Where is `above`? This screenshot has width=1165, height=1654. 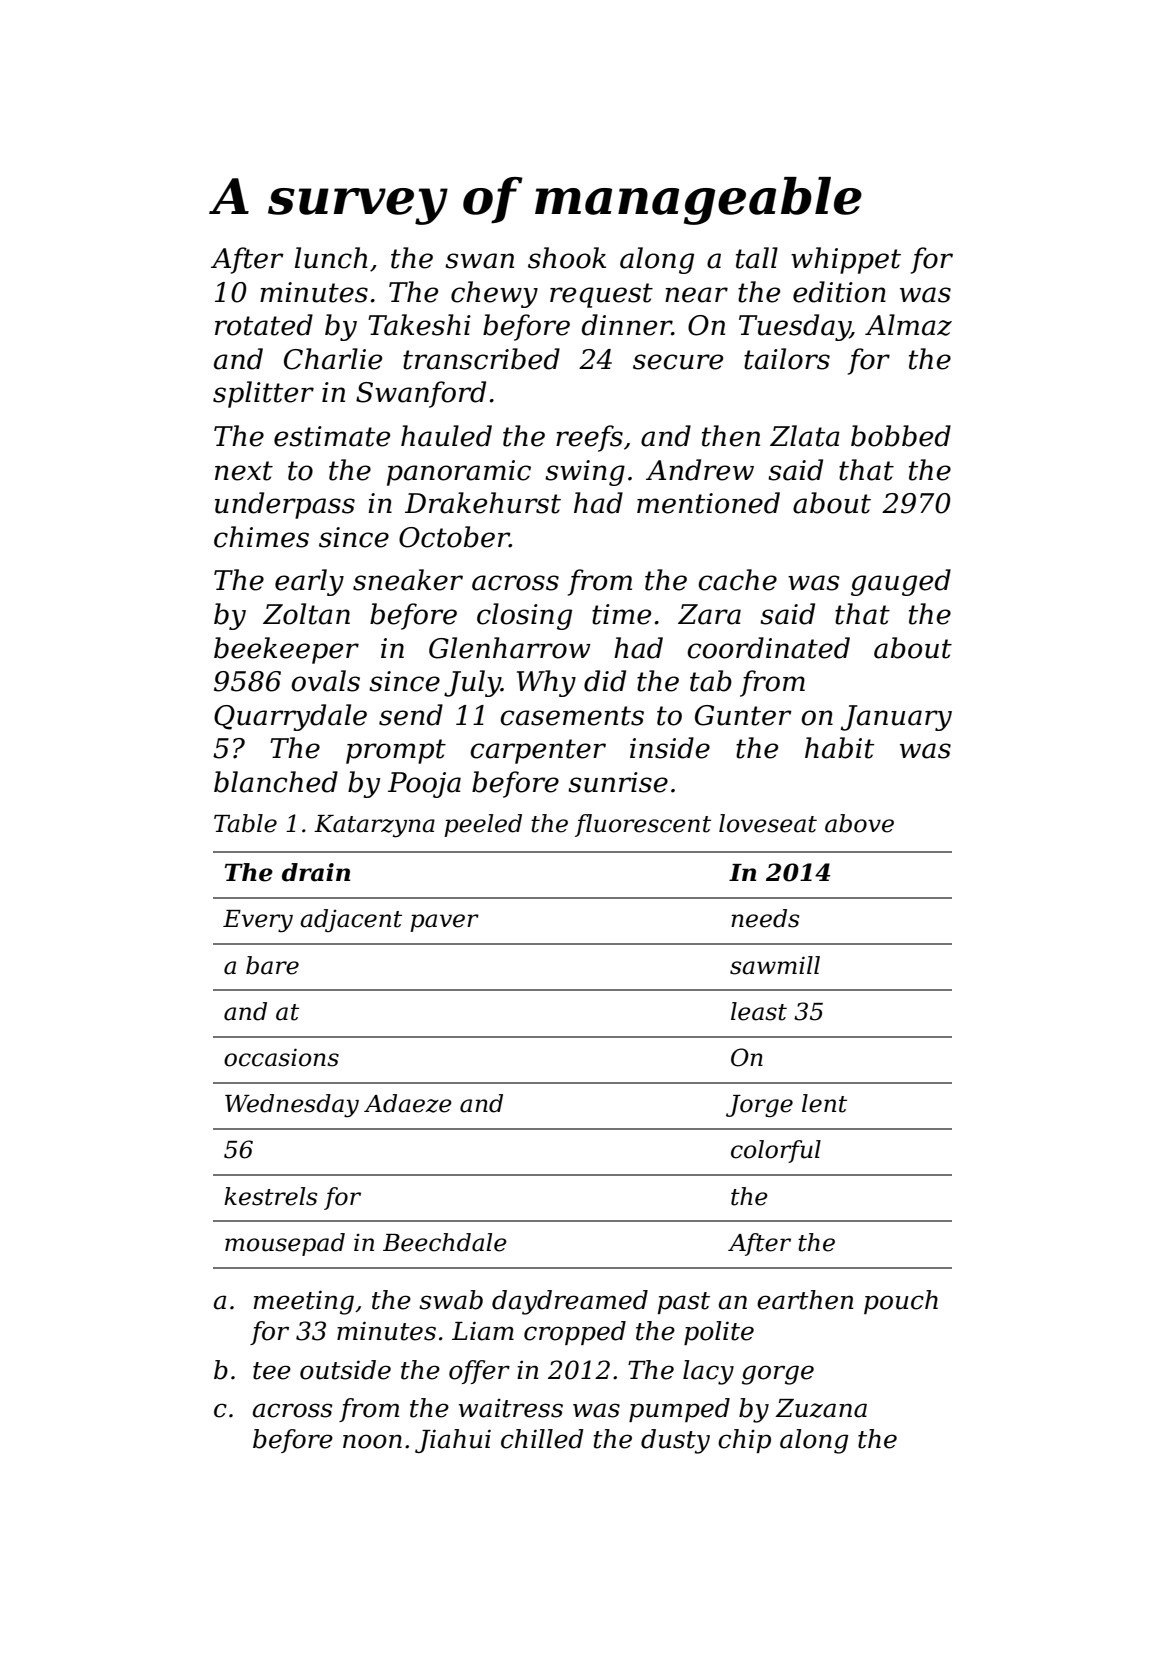
above is located at coordinates (859, 823).
